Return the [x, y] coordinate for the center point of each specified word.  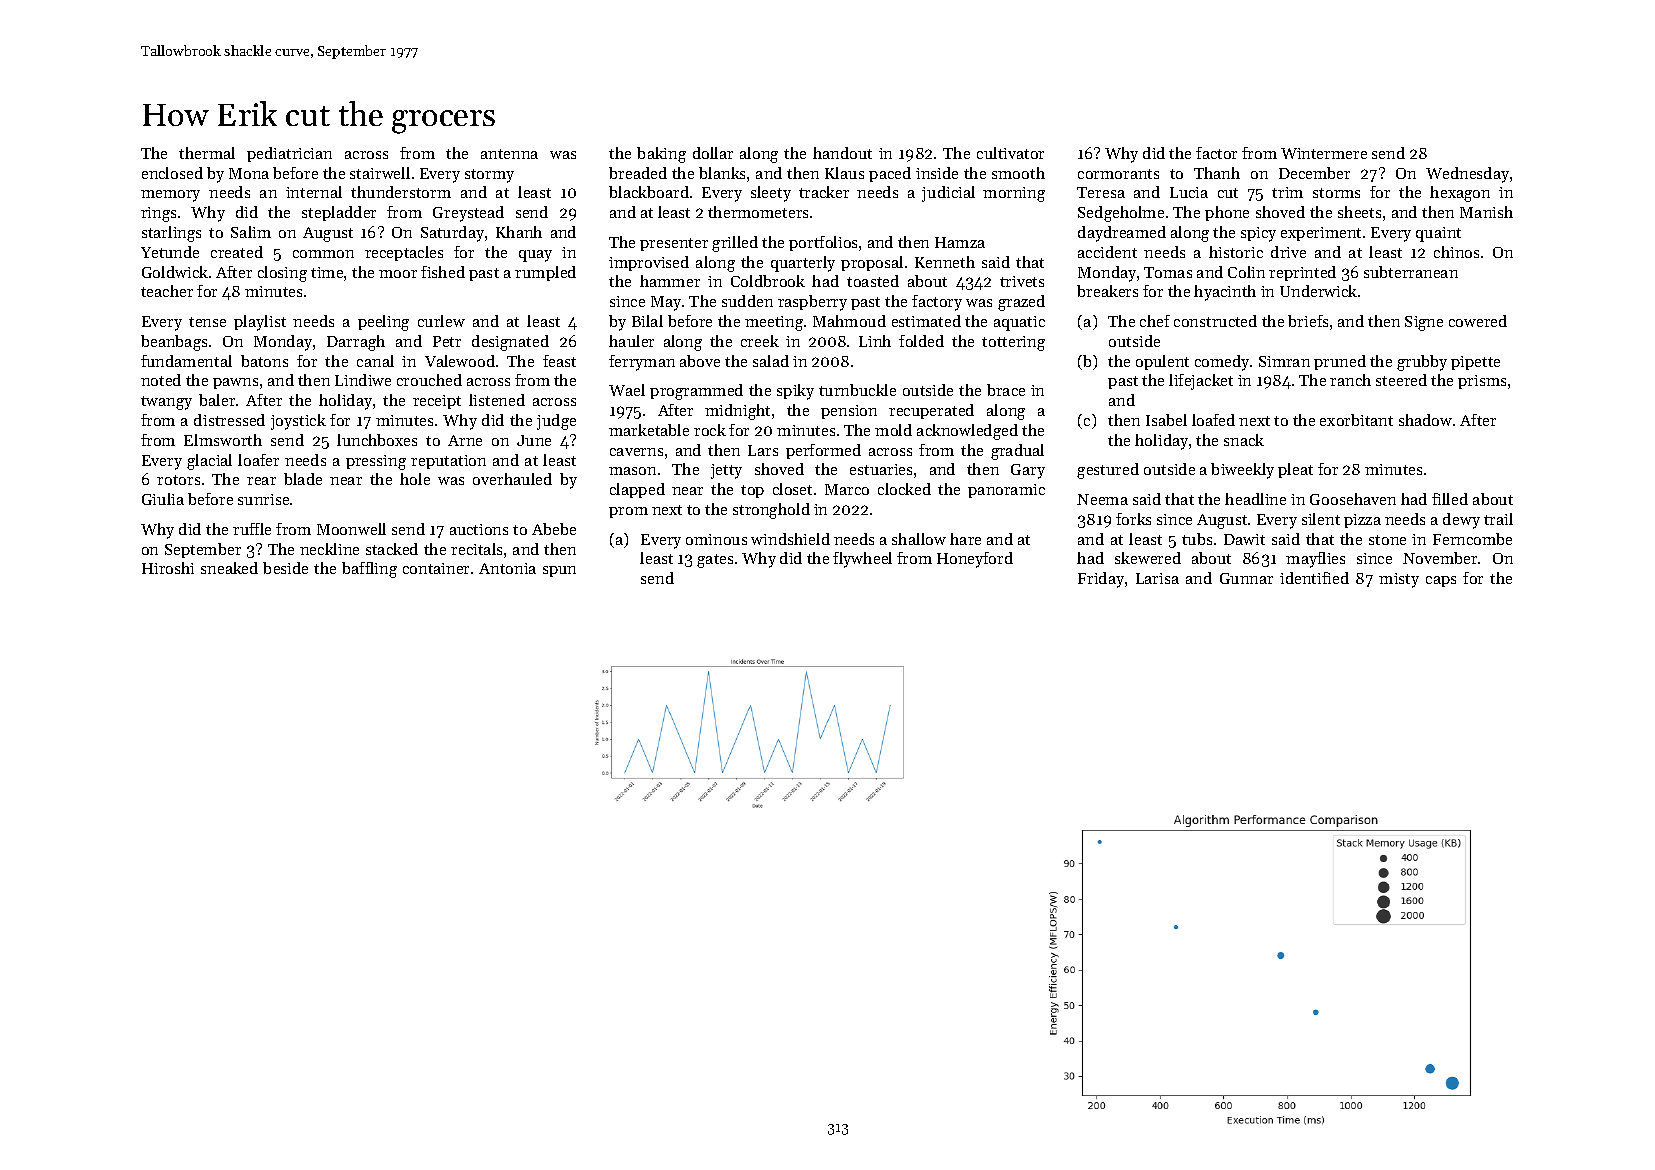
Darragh [356, 343]
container [436, 568]
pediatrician [289, 154]
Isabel [1166, 420]
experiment [1321, 234]
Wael [627, 390]
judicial [948, 194]
